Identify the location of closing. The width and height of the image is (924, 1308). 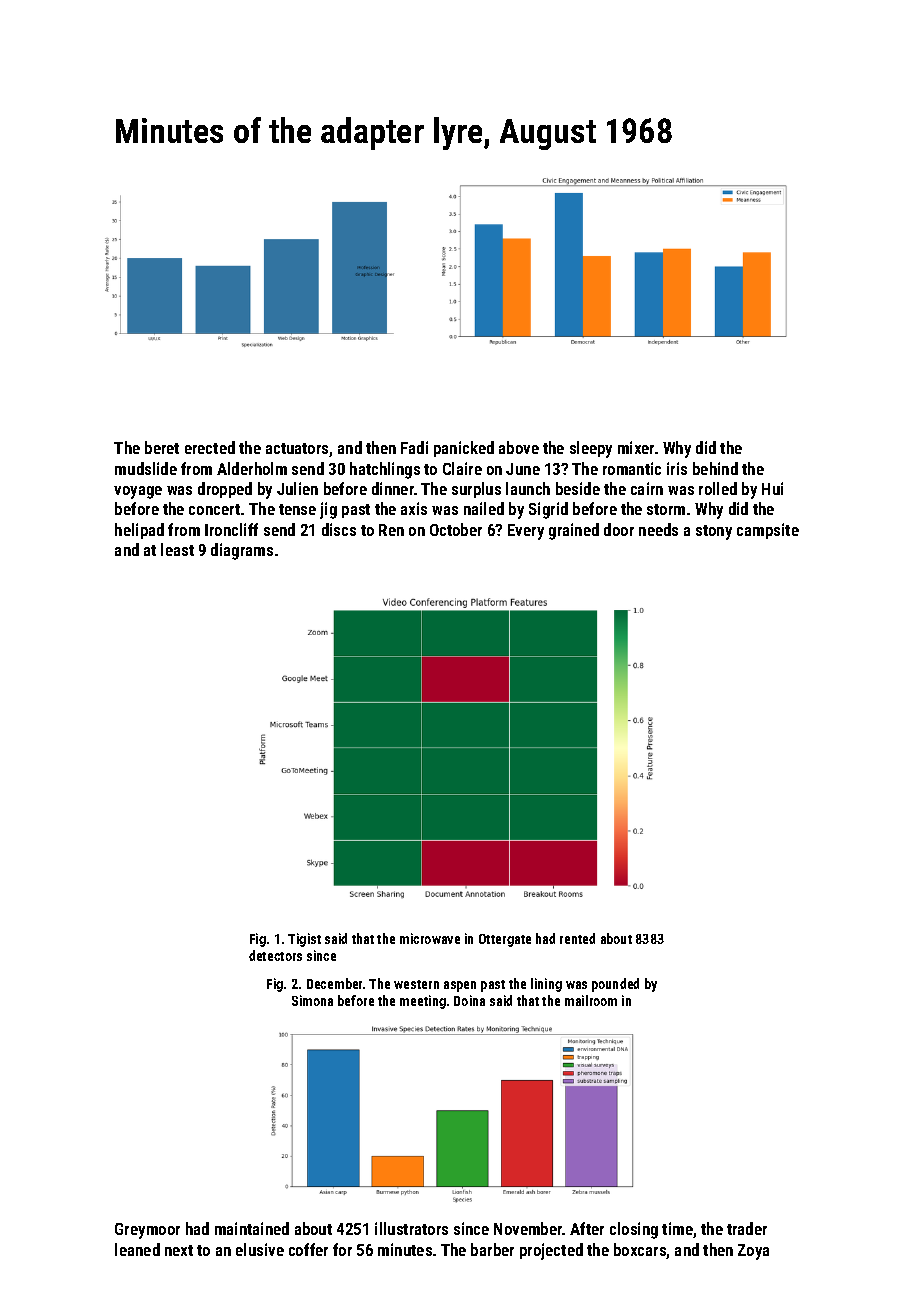
(634, 1230).
